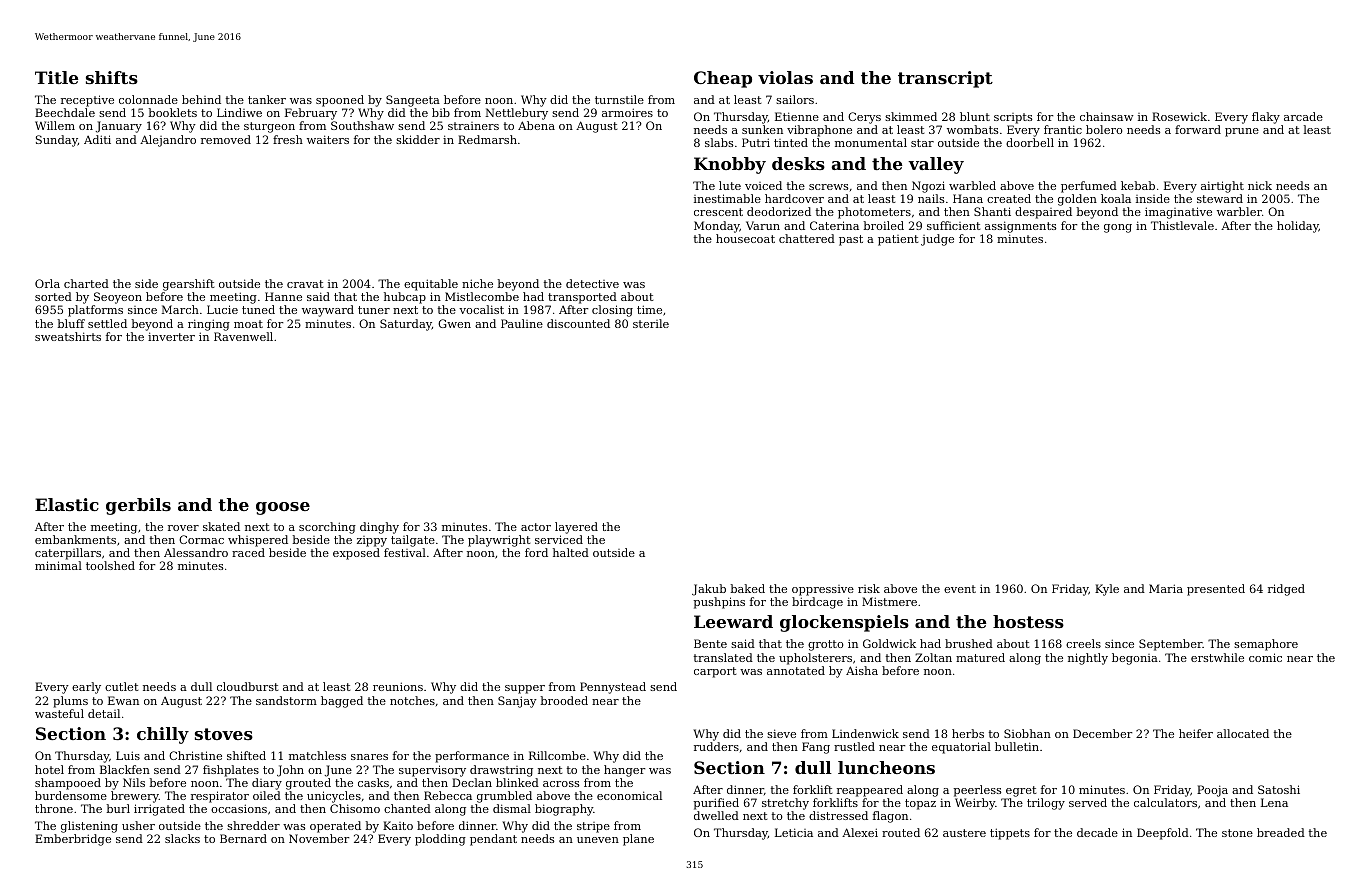  I want to click on crescent, so click(718, 212).
